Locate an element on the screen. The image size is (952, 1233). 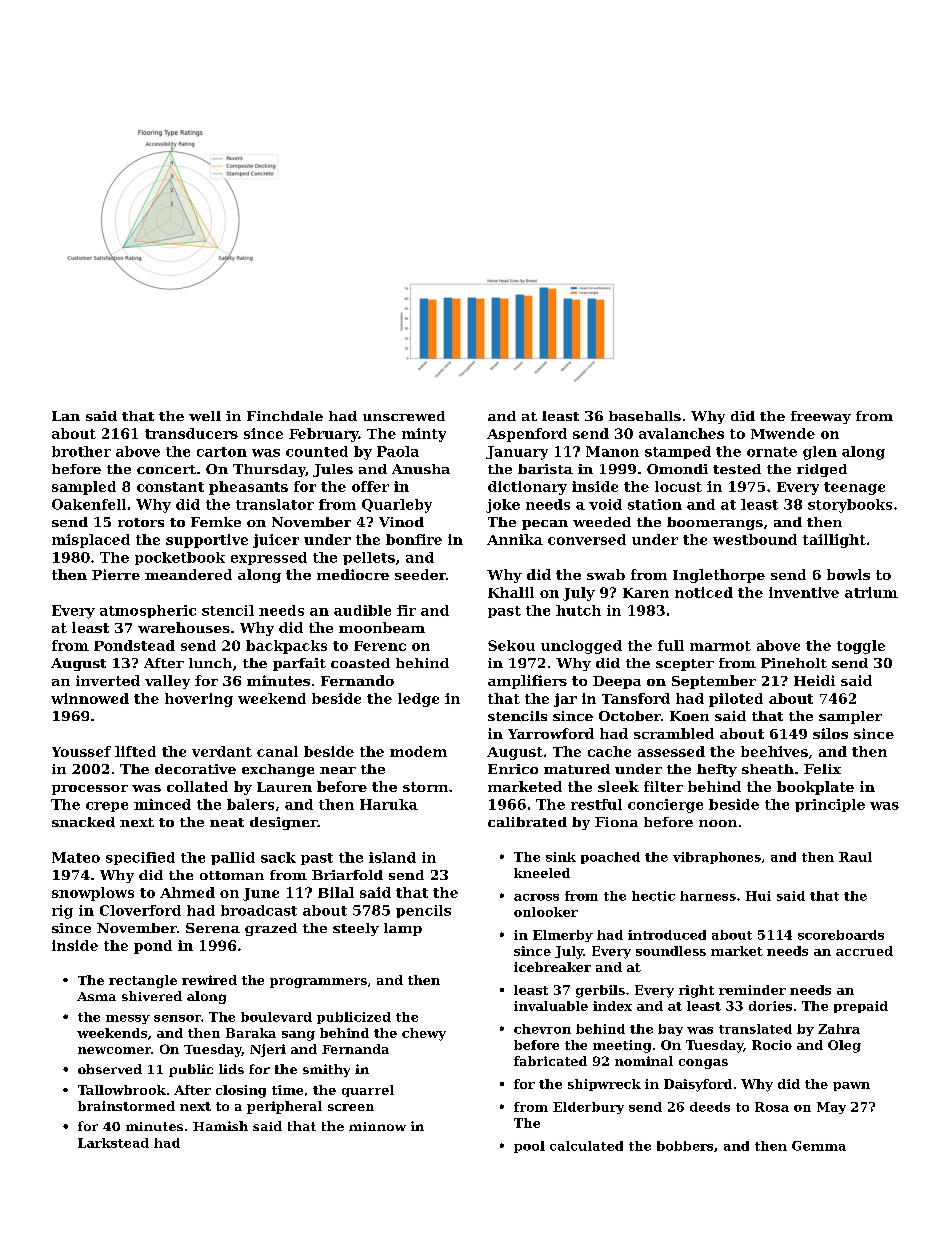
icebreaker is located at coordinates (552, 967).
